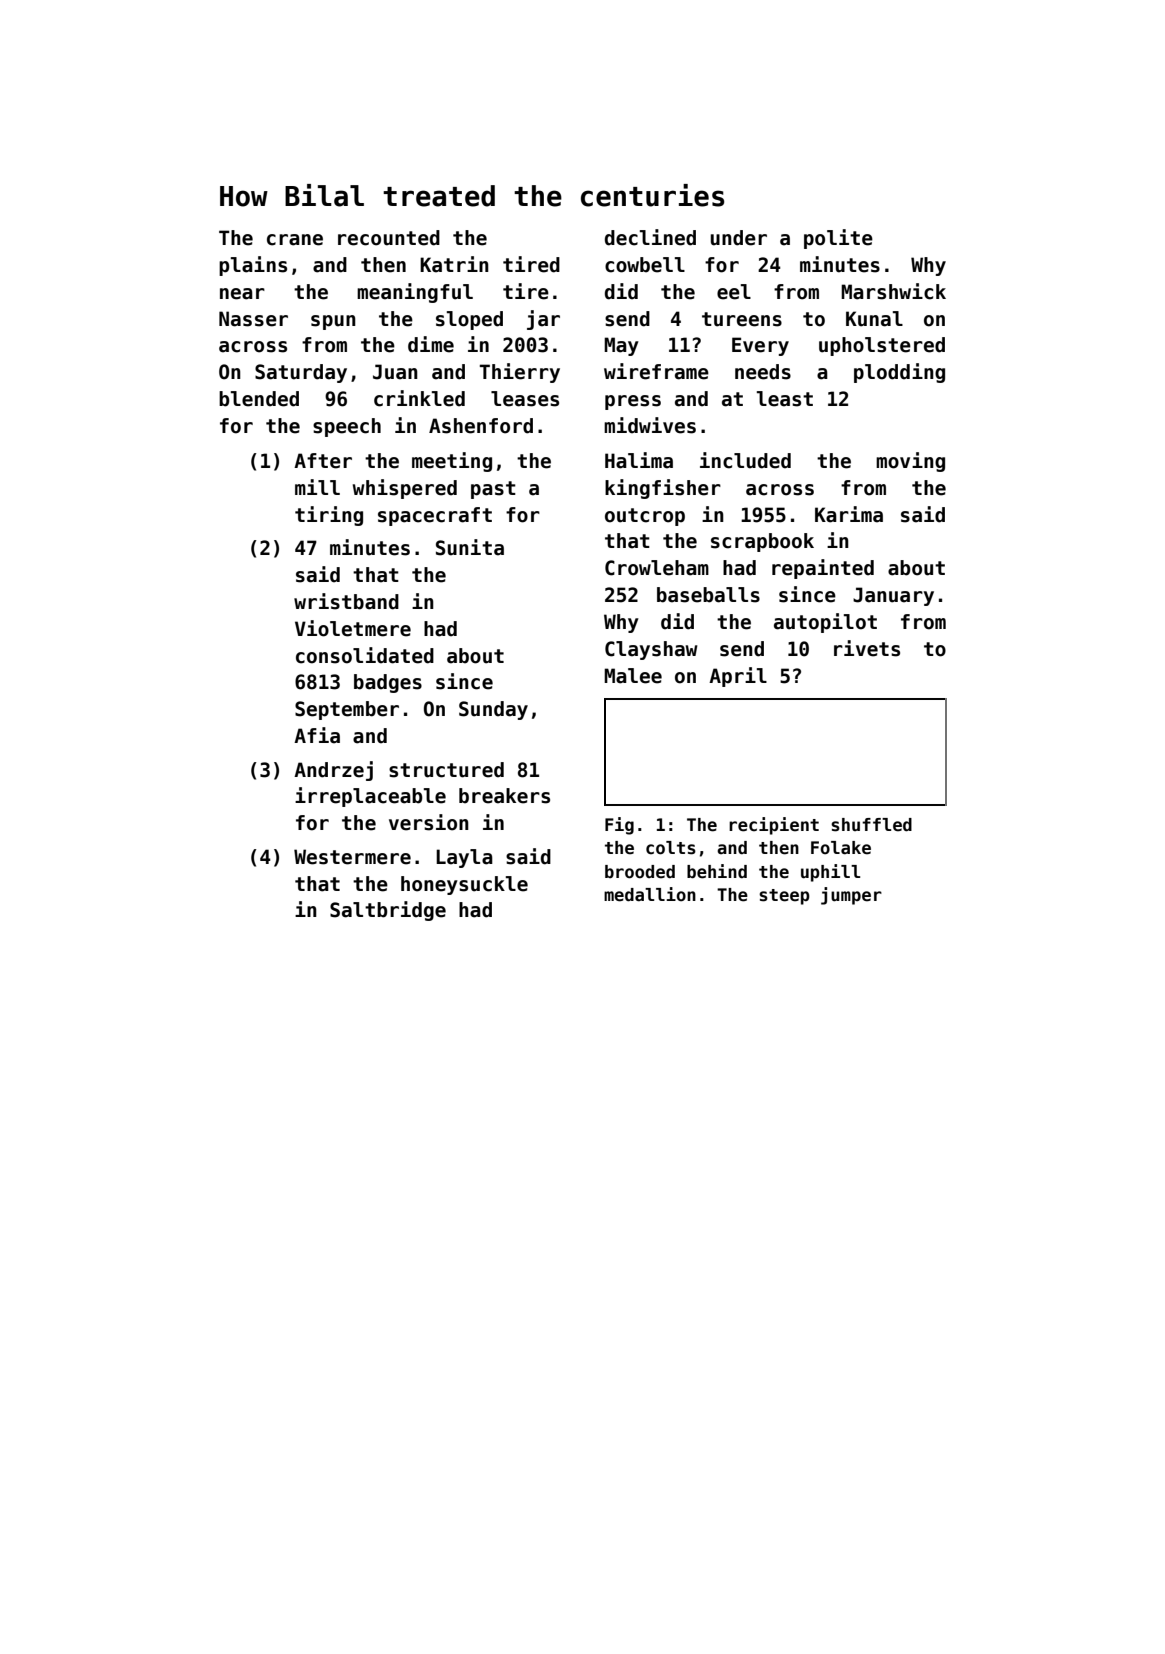 The image size is (1165, 1654). I want to click on irreplaceable, so click(370, 797).
